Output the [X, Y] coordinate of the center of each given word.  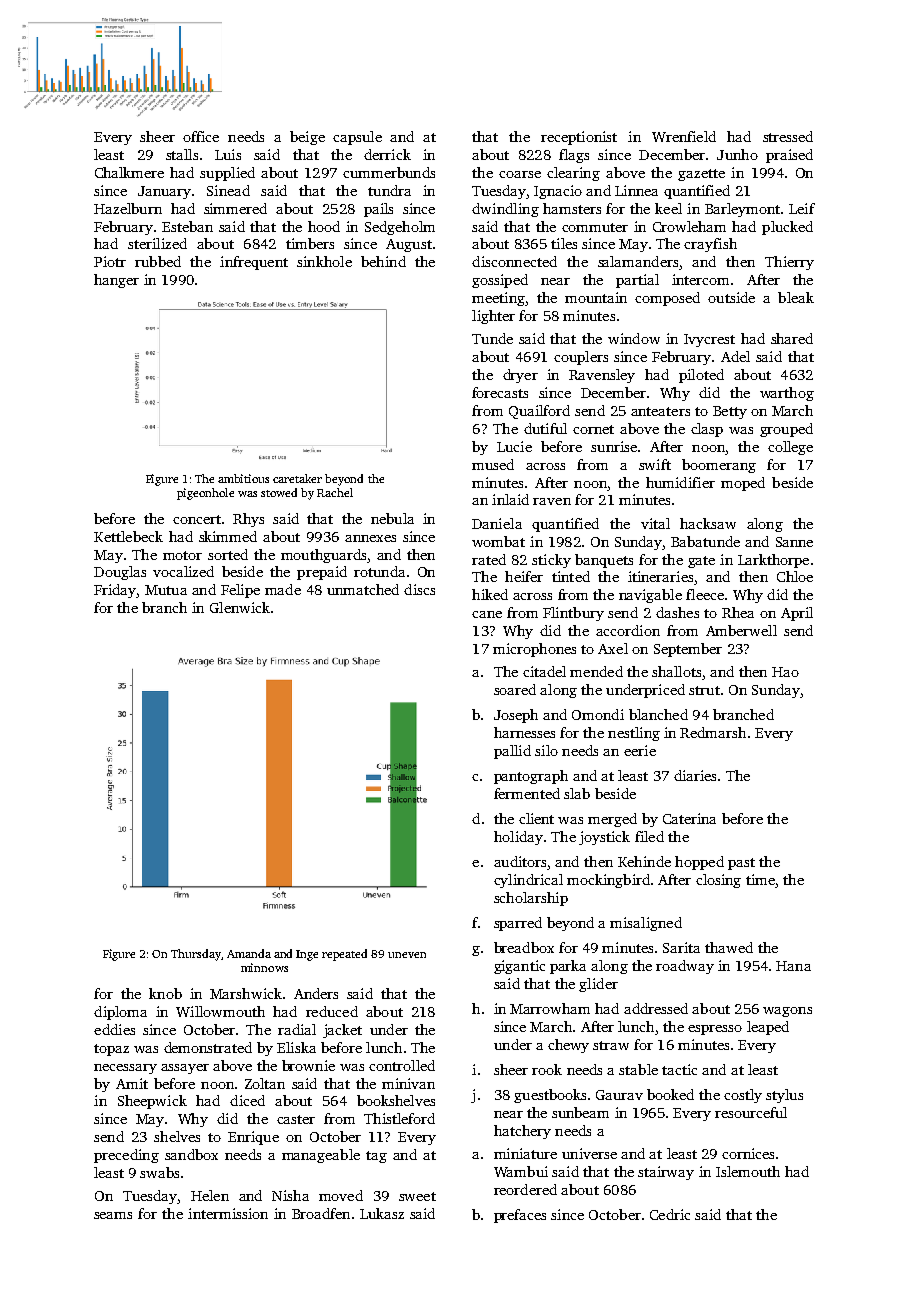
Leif [802, 208]
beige [307, 138]
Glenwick [240, 607]
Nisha [290, 1195]
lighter [493, 317]
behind [383, 261]
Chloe [795, 576]
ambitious [243, 478]
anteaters [660, 411]
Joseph [516, 716]
